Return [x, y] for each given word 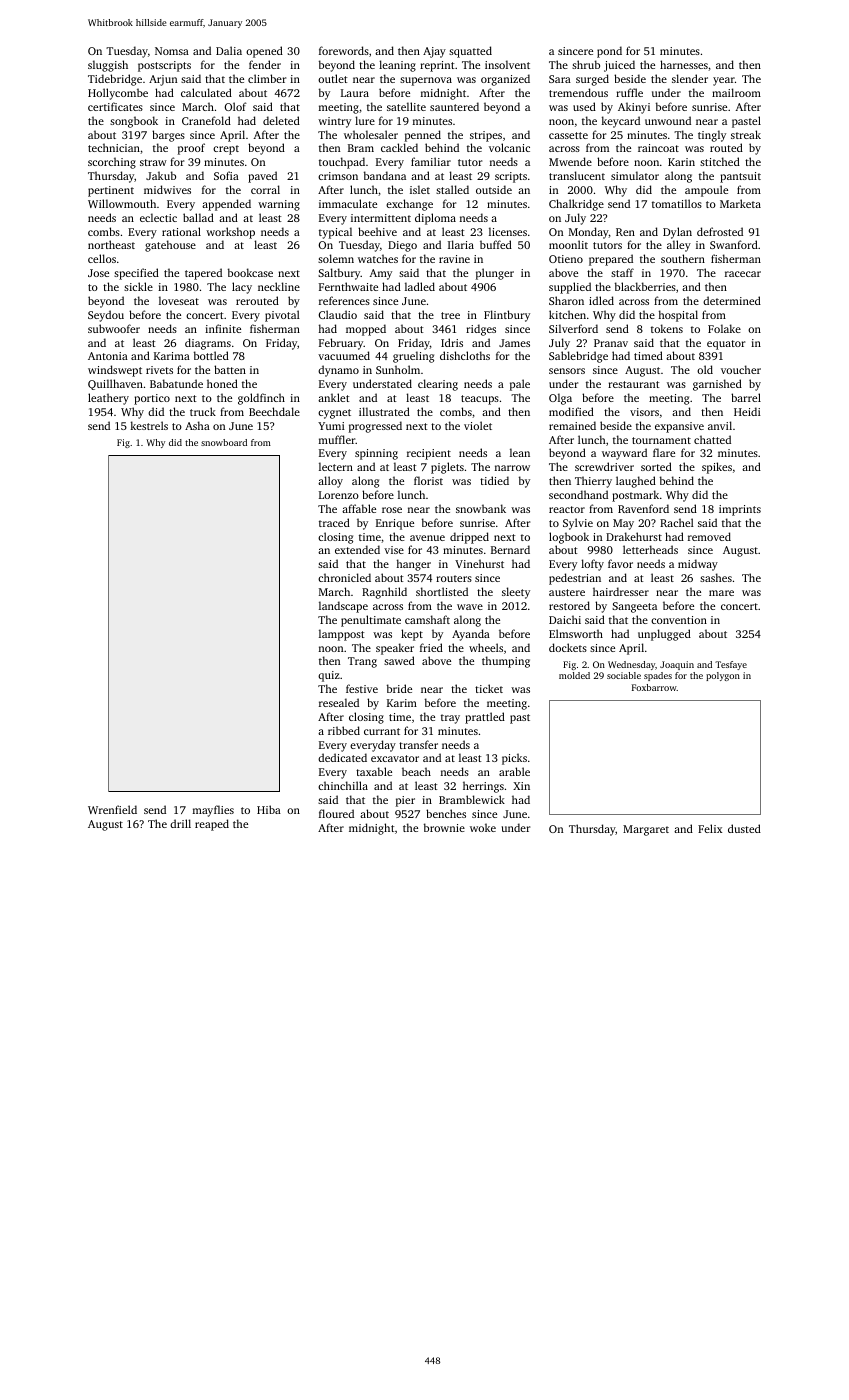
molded [574, 675]
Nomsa [172, 51]
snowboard [224, 442]
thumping [506, 662]
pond [609, 52]
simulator [635, 175]
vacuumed [344, 355]
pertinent [111, 191]
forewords [344, 50]
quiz [329, 676]
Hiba [269, 809]
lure [365, 120]
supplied [570, 288]
